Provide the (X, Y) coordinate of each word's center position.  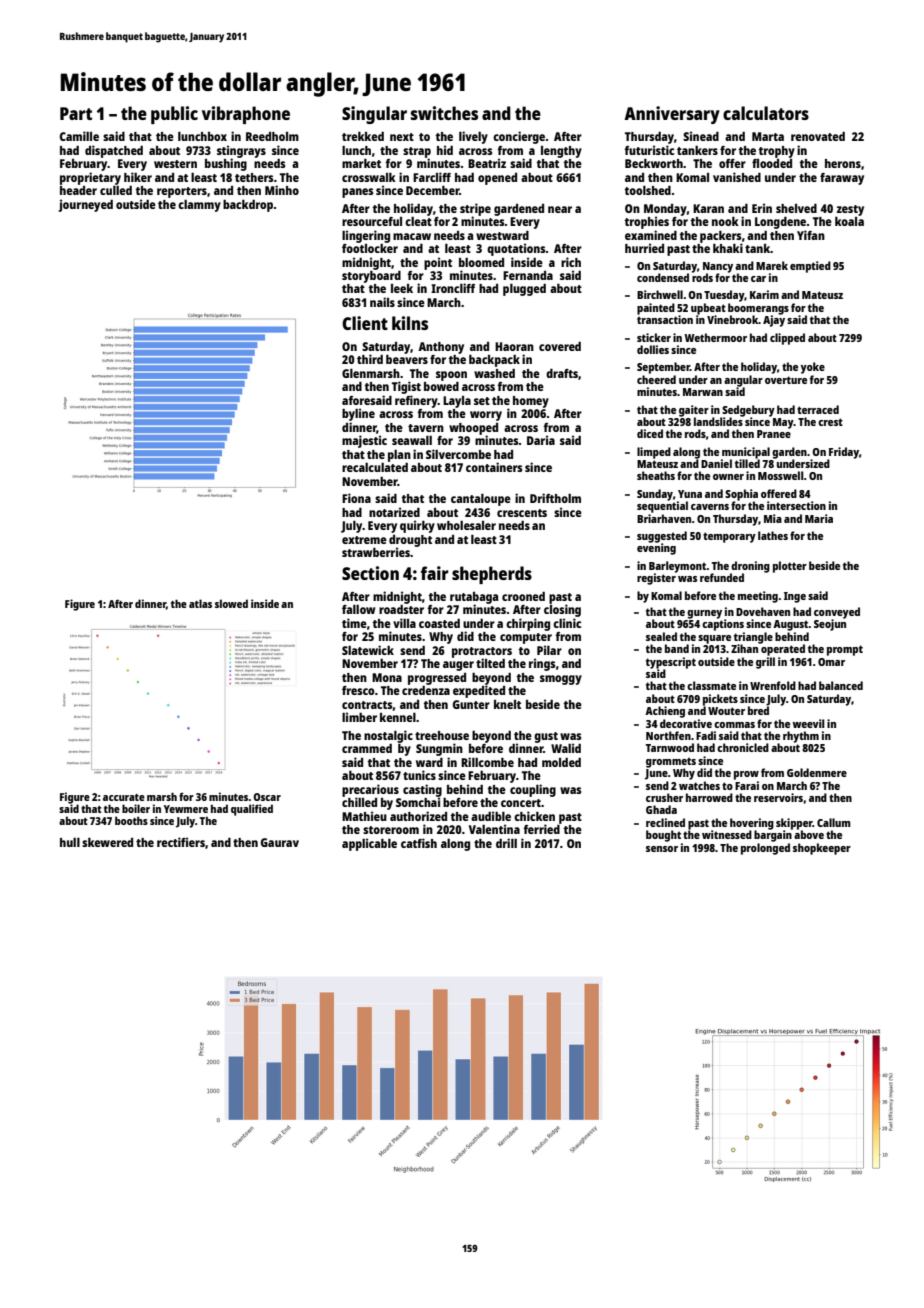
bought (663, 836)
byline (358, 414)
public (174, 115)
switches (444, 113)
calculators (766, 113)
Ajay (774, 321)
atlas (200, 603)
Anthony (441, 348)
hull (70, 842)
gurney (704, 614)
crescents (522, 513)
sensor (662, 849)
